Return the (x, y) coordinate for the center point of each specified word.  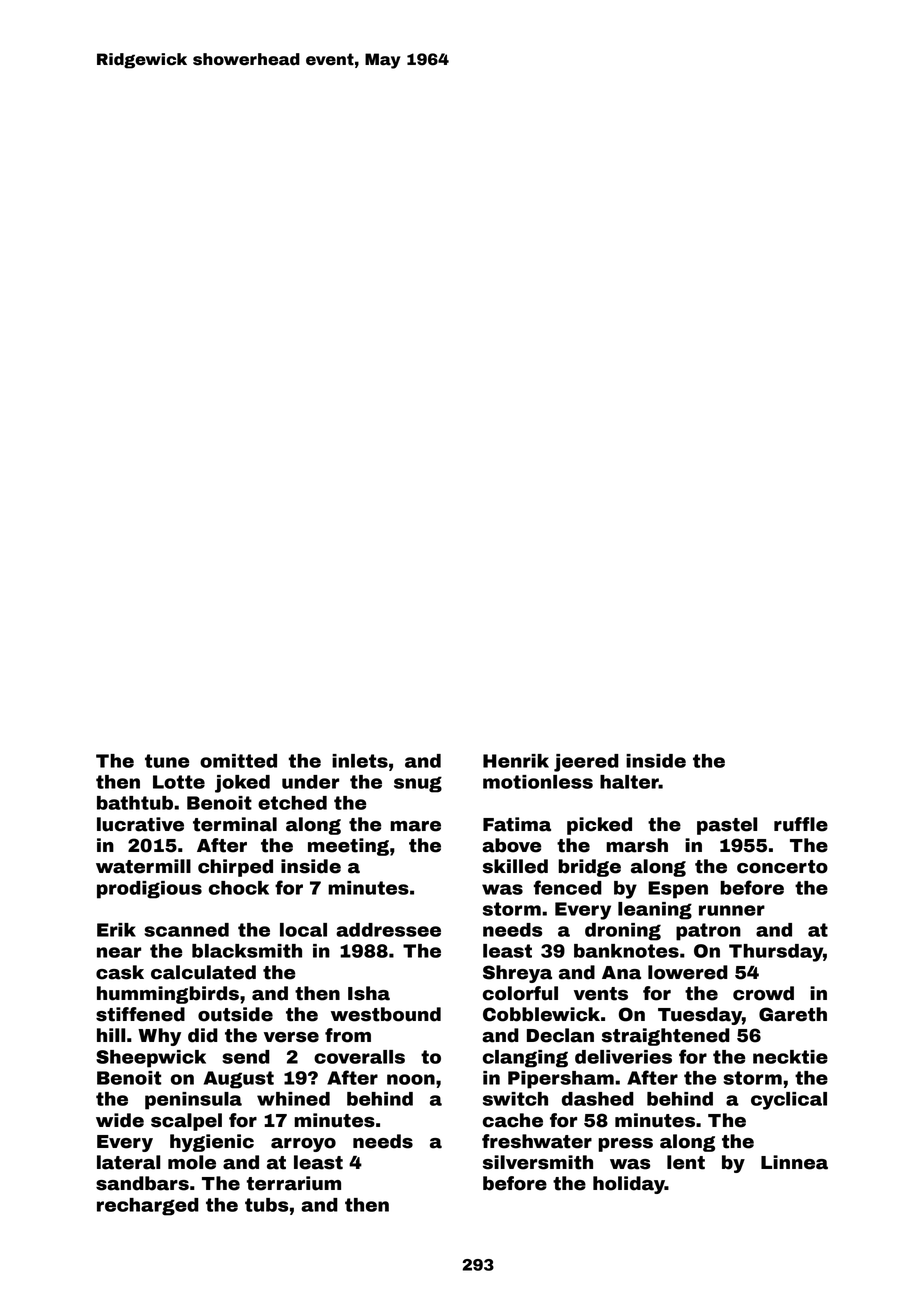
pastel (727, 826)
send (246, 1057)
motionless (538, 782)
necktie (790, 1057)
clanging (525, 1059)
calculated (203, 972)
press (625, 1145)
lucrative (140, 824)
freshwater (537, 1141)
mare (415, 826)
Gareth (793, 1014)
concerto (782, 867)
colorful (520, 993)
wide (120, 1120)
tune (167, 761)
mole (192, 1162)
